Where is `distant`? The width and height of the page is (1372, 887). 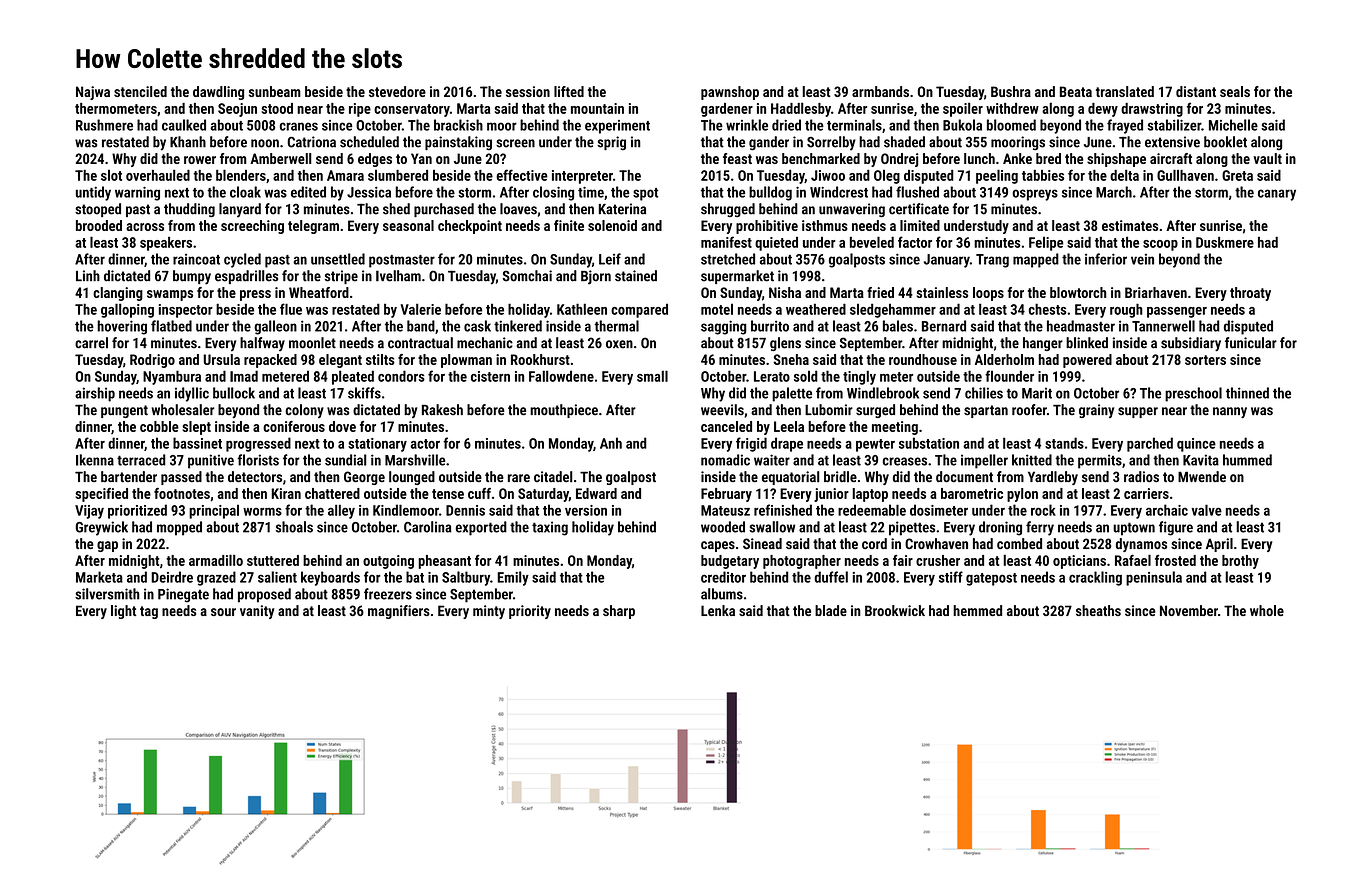 distant is located at coordinates (1196, 91).
